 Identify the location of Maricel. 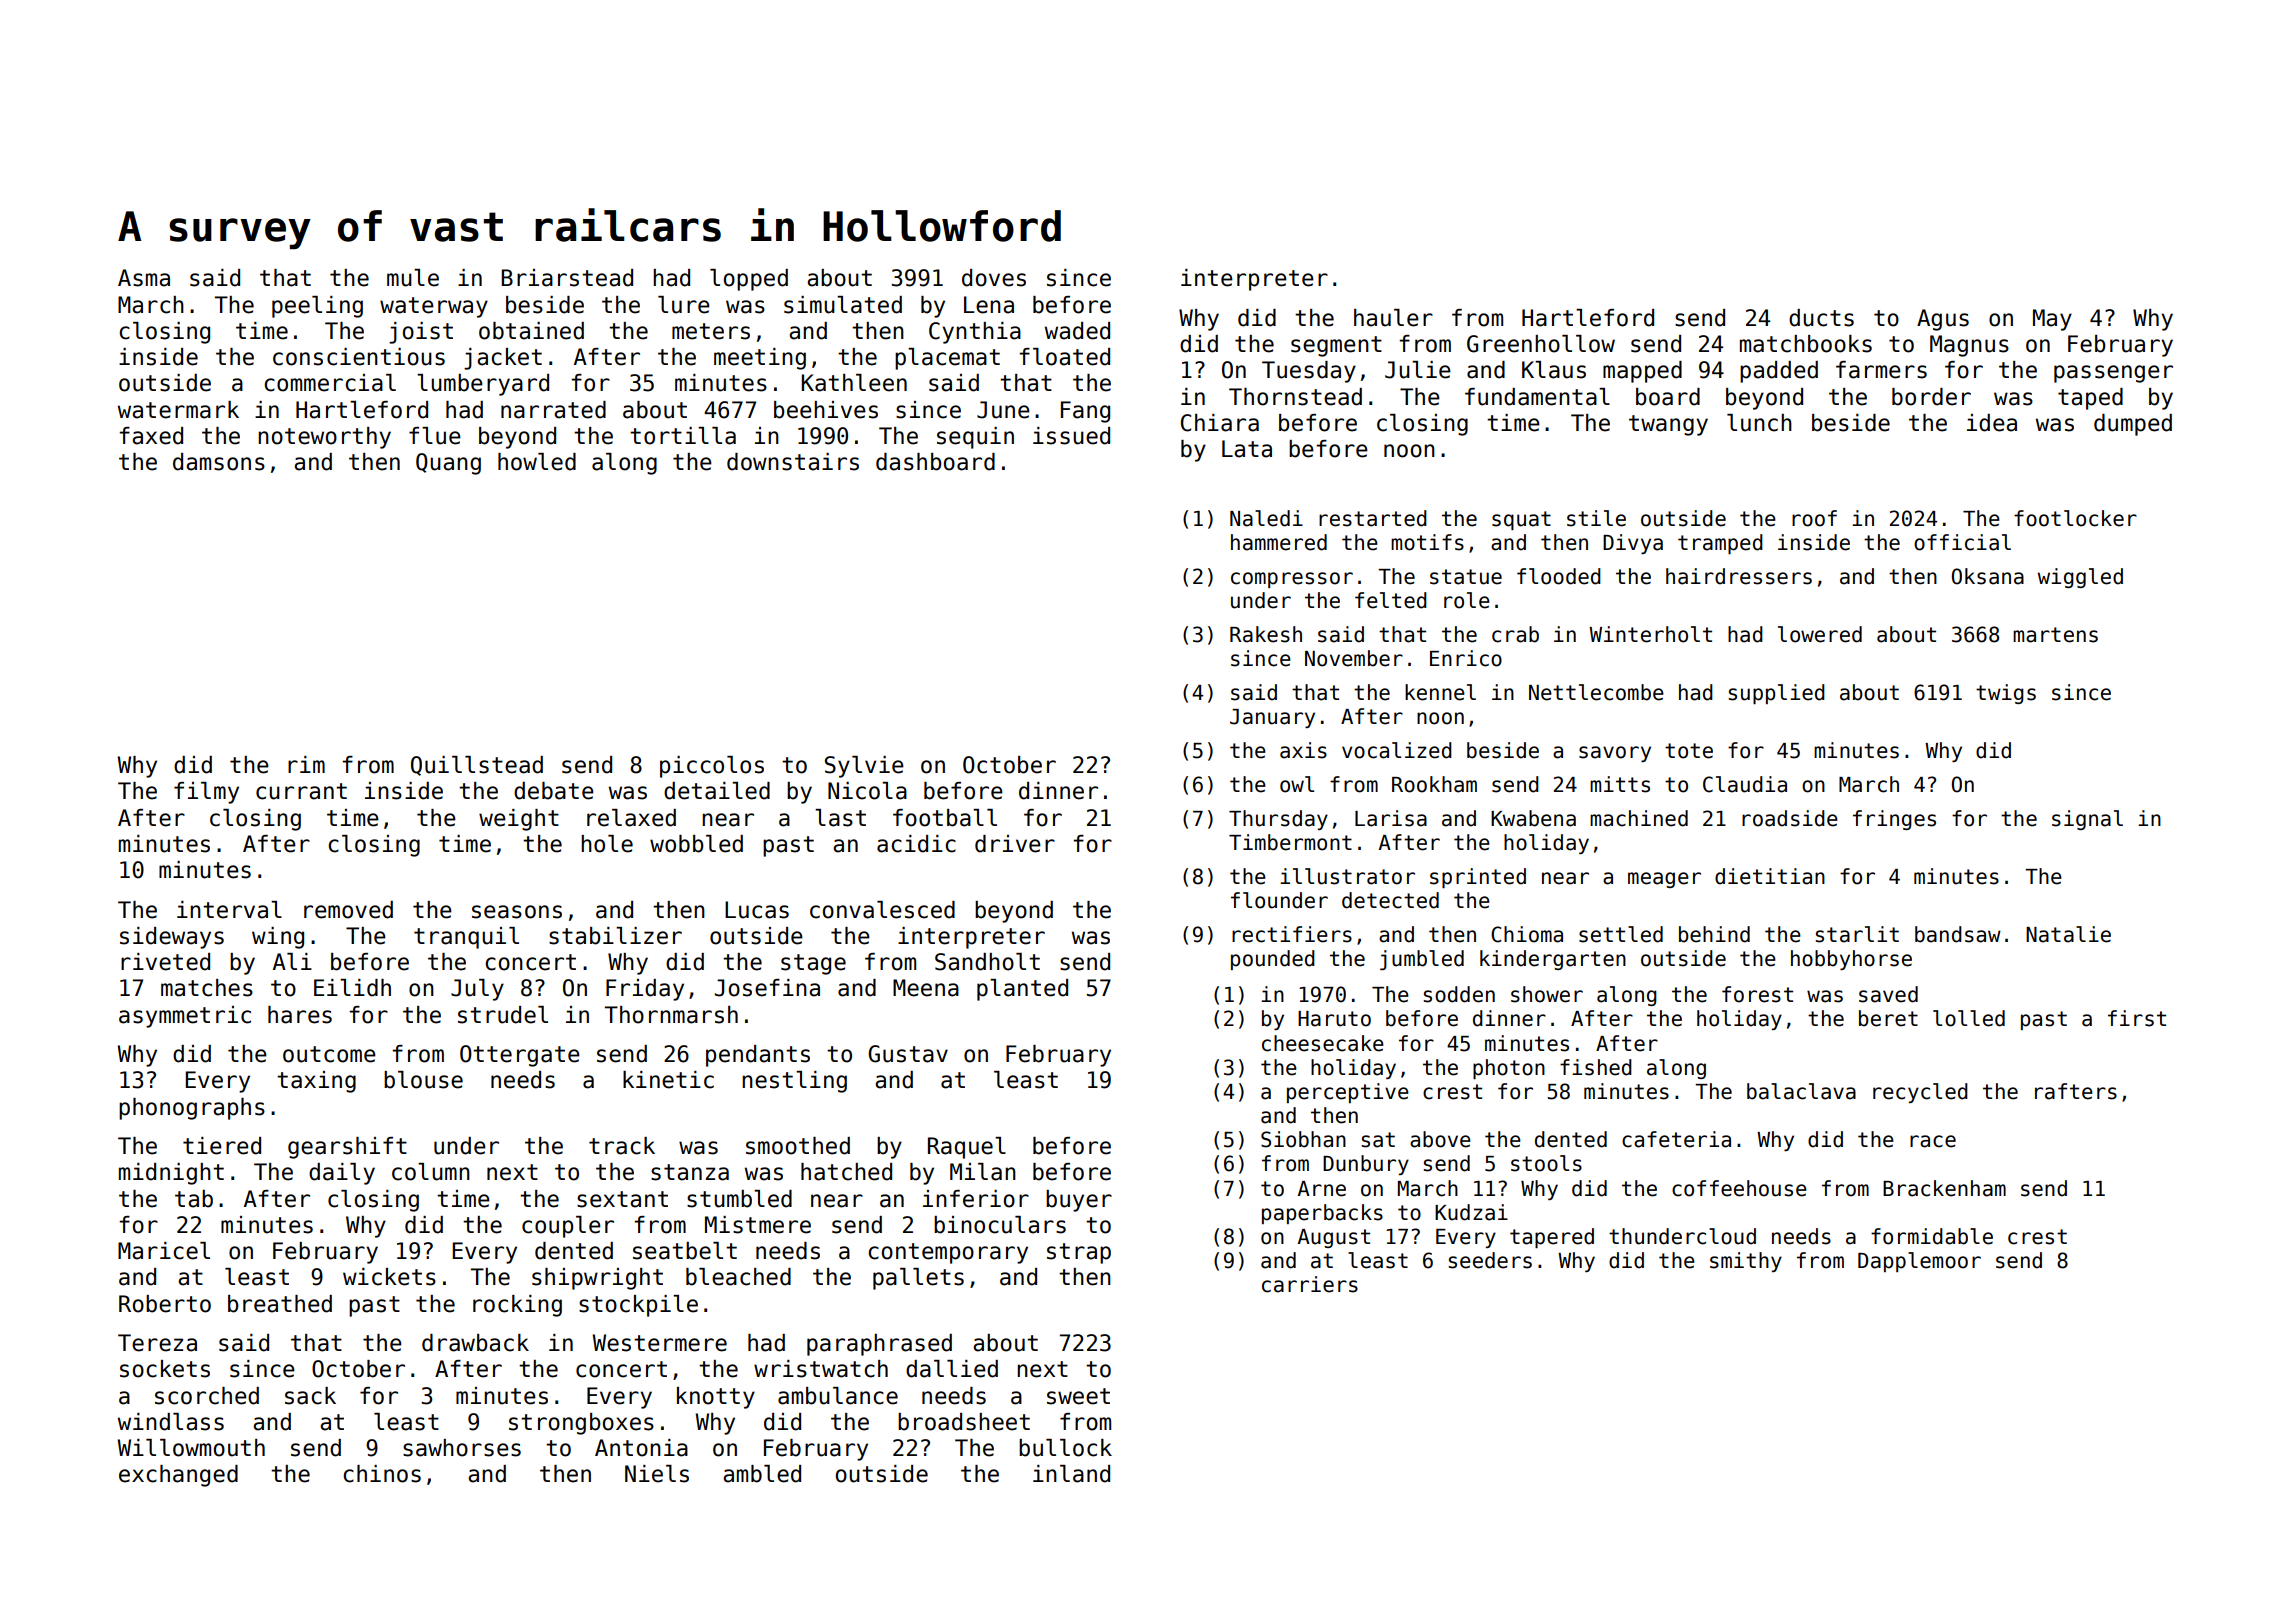
(164, 1251).
